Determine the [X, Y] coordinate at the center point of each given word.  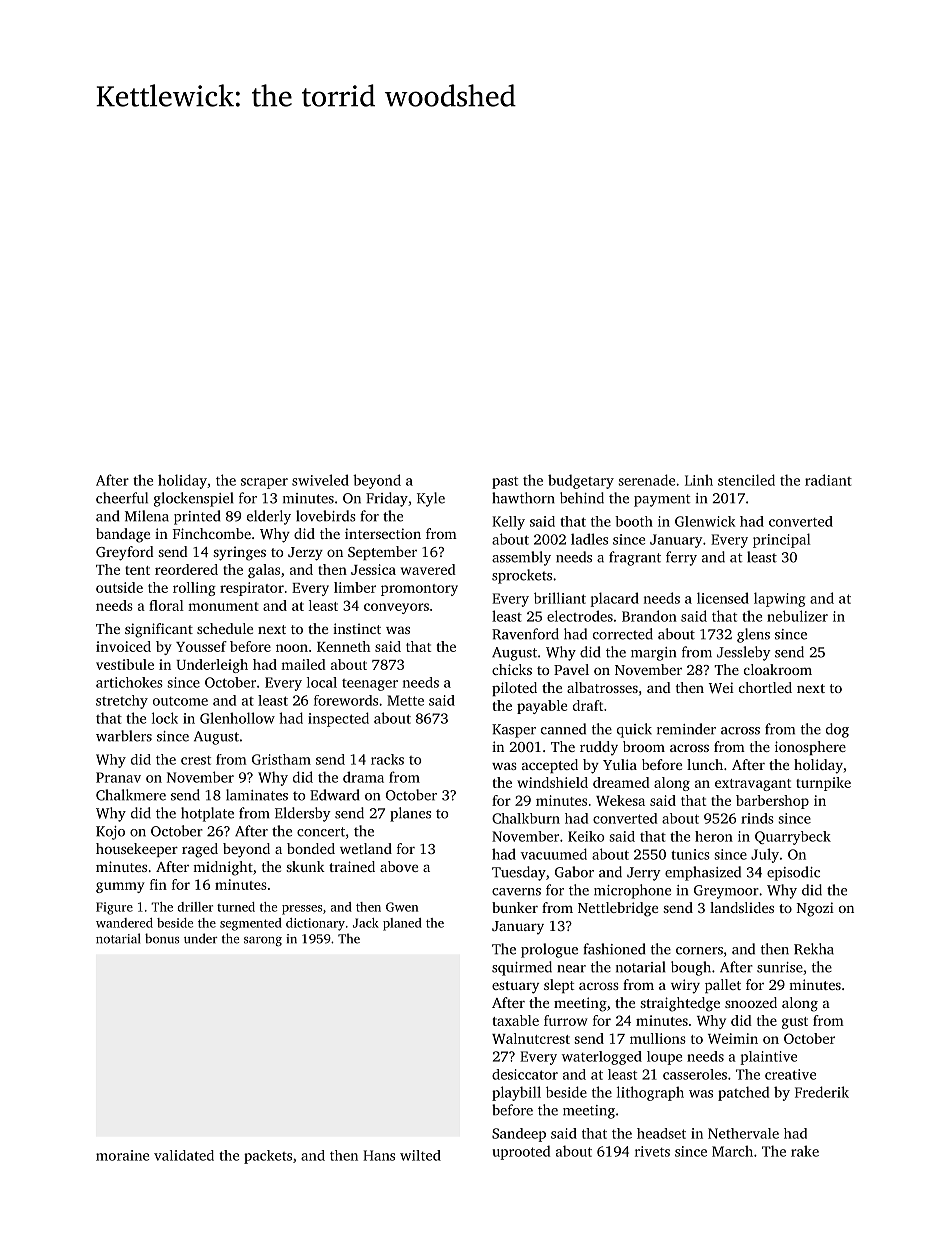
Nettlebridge [618, 909]
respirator [252, 589]
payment [662, 500]
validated [184, 1155]
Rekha [814, 949]
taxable [516, 1020]
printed [197, 517]
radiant [828, 480]
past [505, 483]
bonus [162, 938]
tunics [690, 854]
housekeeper [137, 850]
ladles [589, 539]
